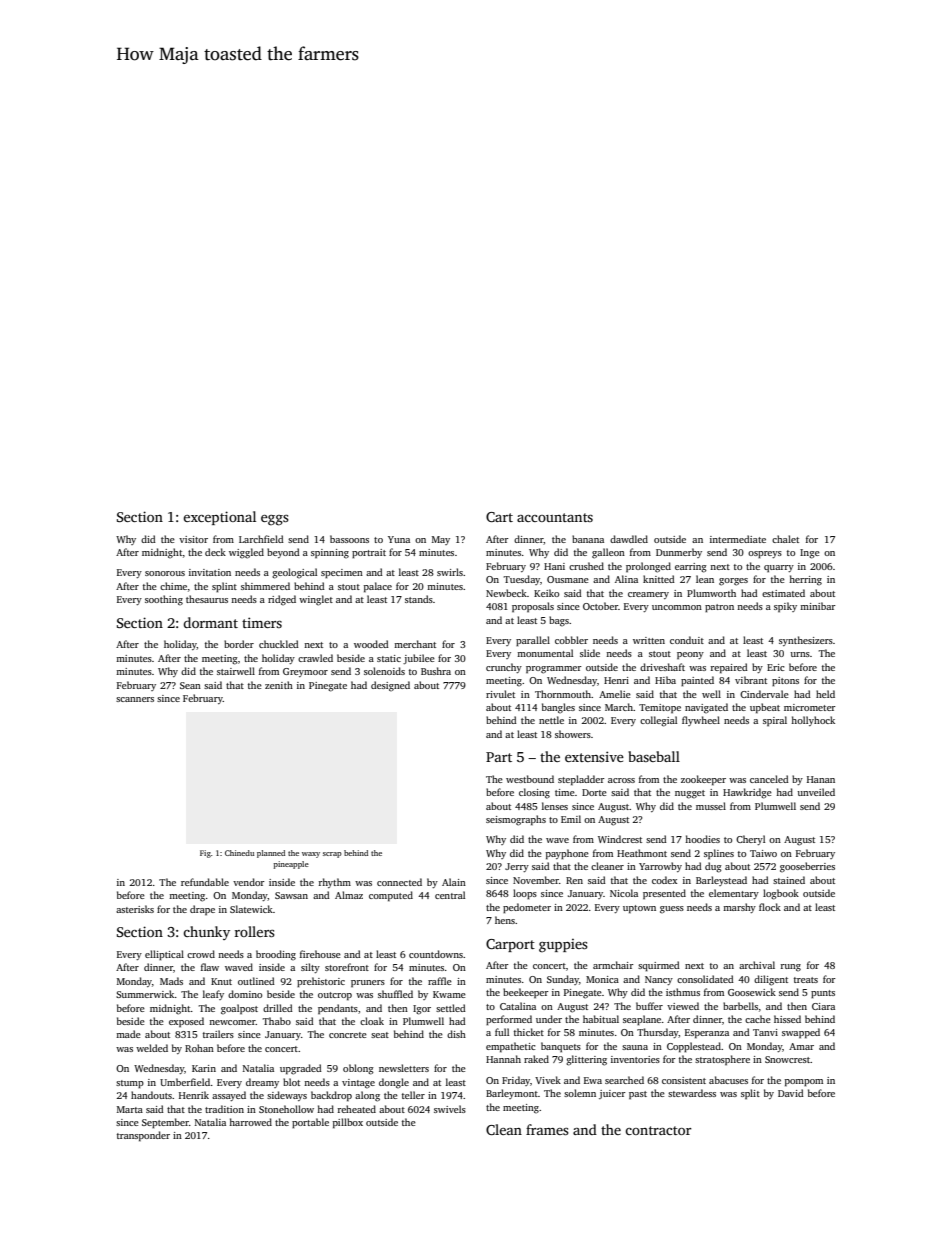 The height and width of the page is (1233, 952). What do you see at coordinates (806, 641) in the page?
I see `synthesizers` at bounding box center [806, 641].
